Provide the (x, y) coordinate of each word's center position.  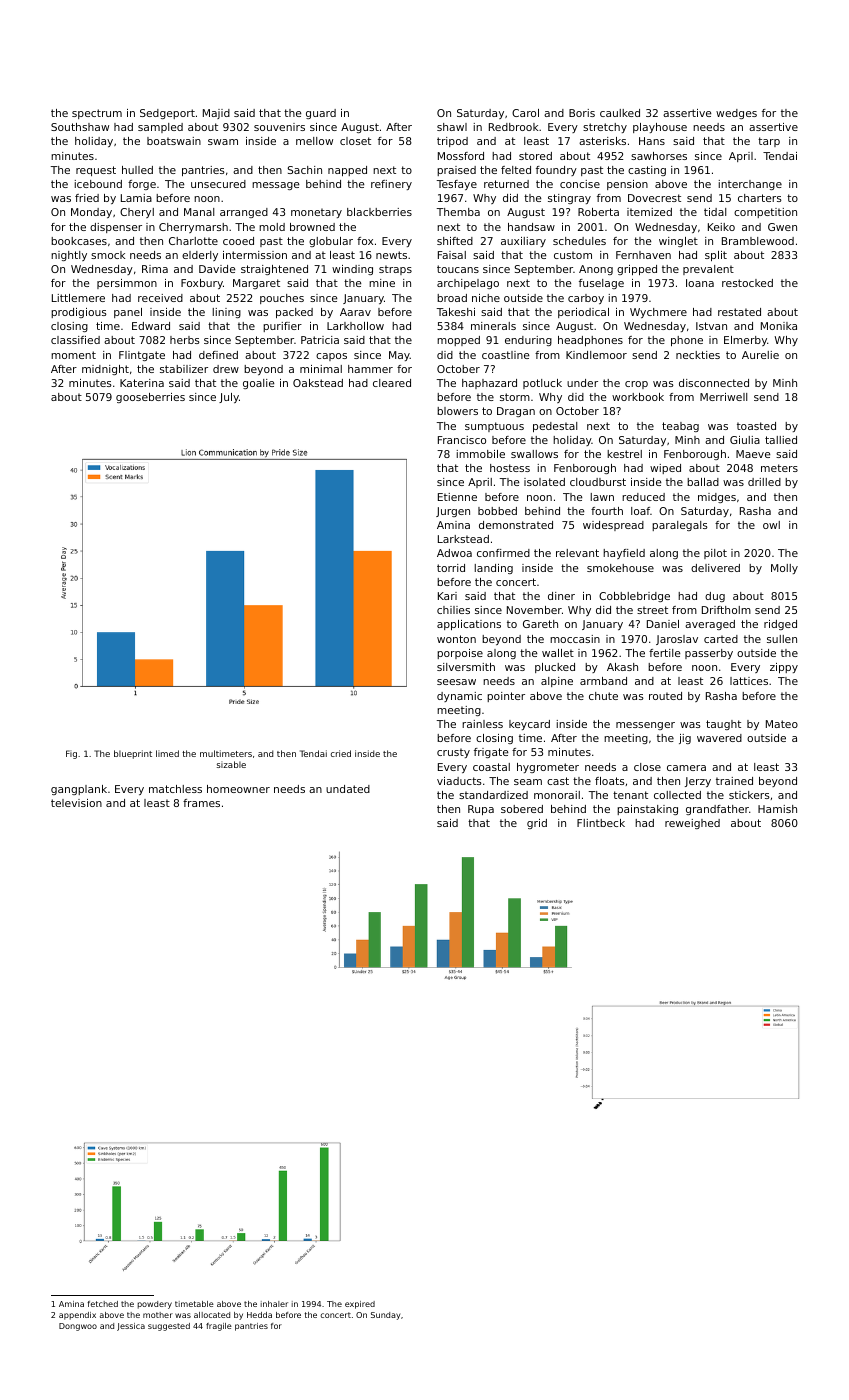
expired (360, 1305)
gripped (637, 270)
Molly (784, 569)
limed (167, 753)
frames (201, 803)
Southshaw (80, 127)
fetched (102, 1304)
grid (537, 824)
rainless (482, 724)
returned (506, 184)
